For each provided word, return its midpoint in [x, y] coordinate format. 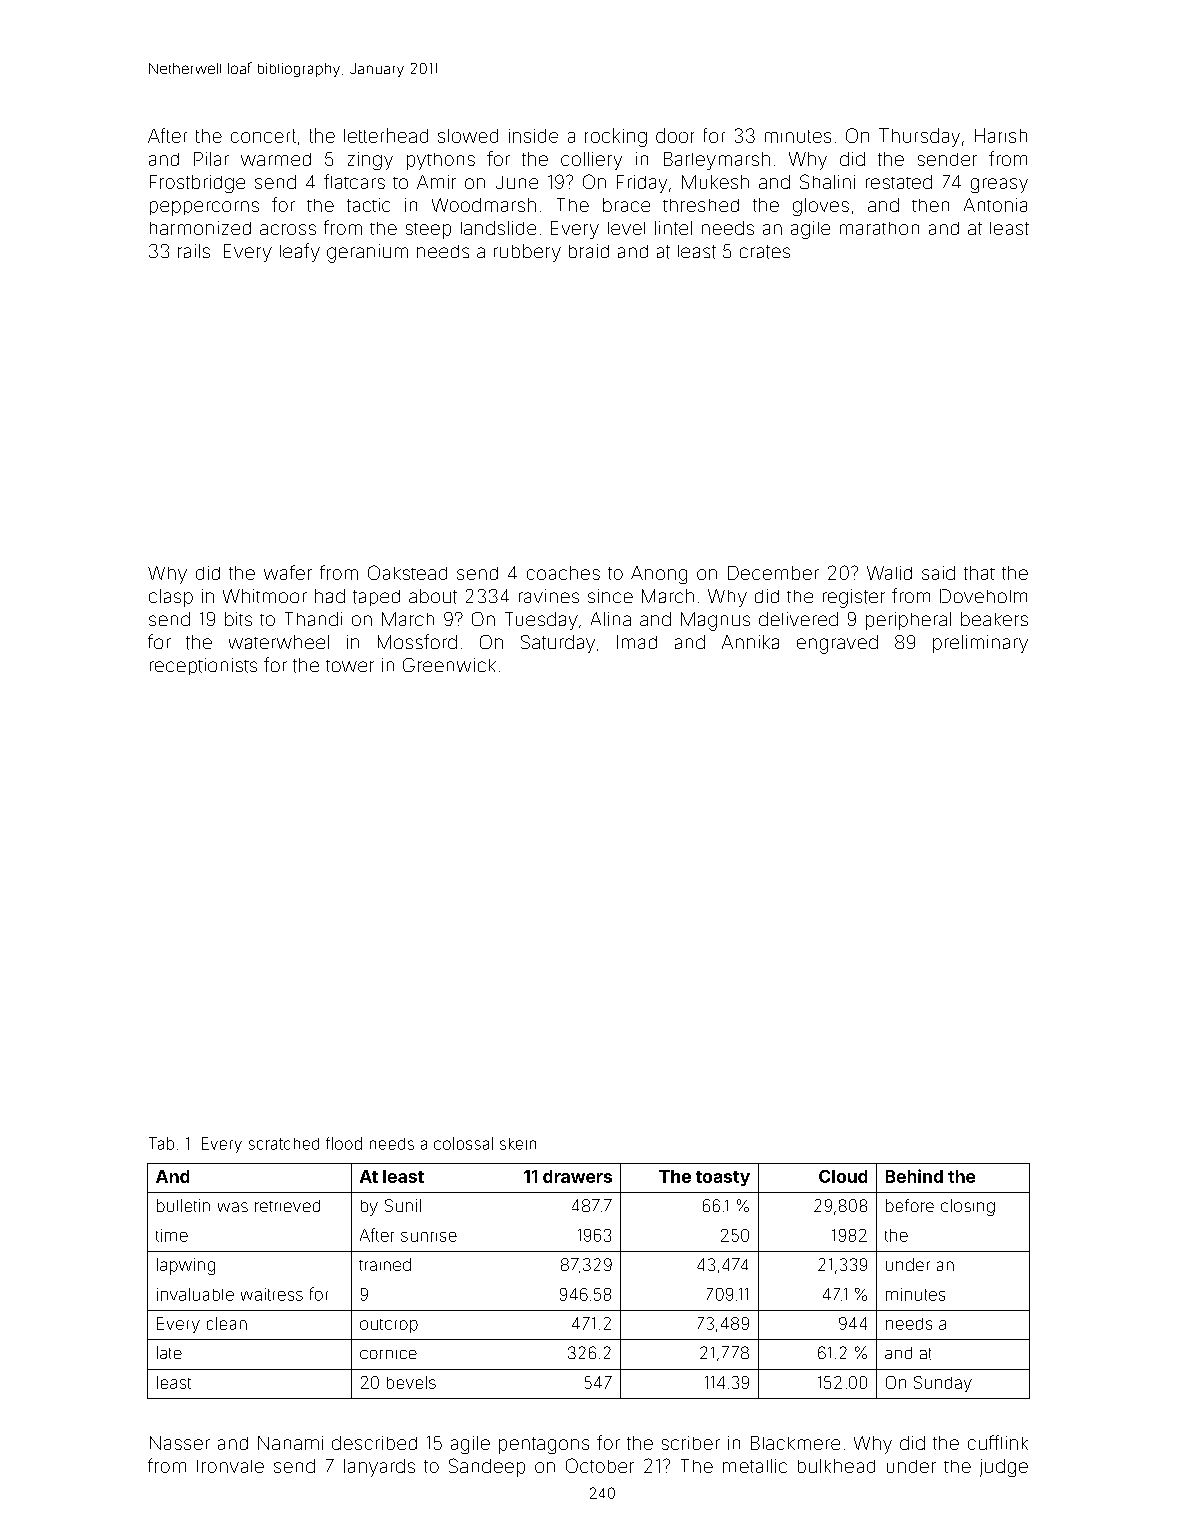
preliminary [980, 644]
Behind [914, 1176]
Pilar [211, 159]
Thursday [919, 137]
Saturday [558, 644]
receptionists [203, 666]
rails [194, 251]
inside [533, 136]
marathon [879, 228]
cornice [388, 1354]
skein [518, 1144]
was [233, 1207]
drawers [577, 1176]
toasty [723, 1178]
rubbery [527, 253]
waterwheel [279, 642]
